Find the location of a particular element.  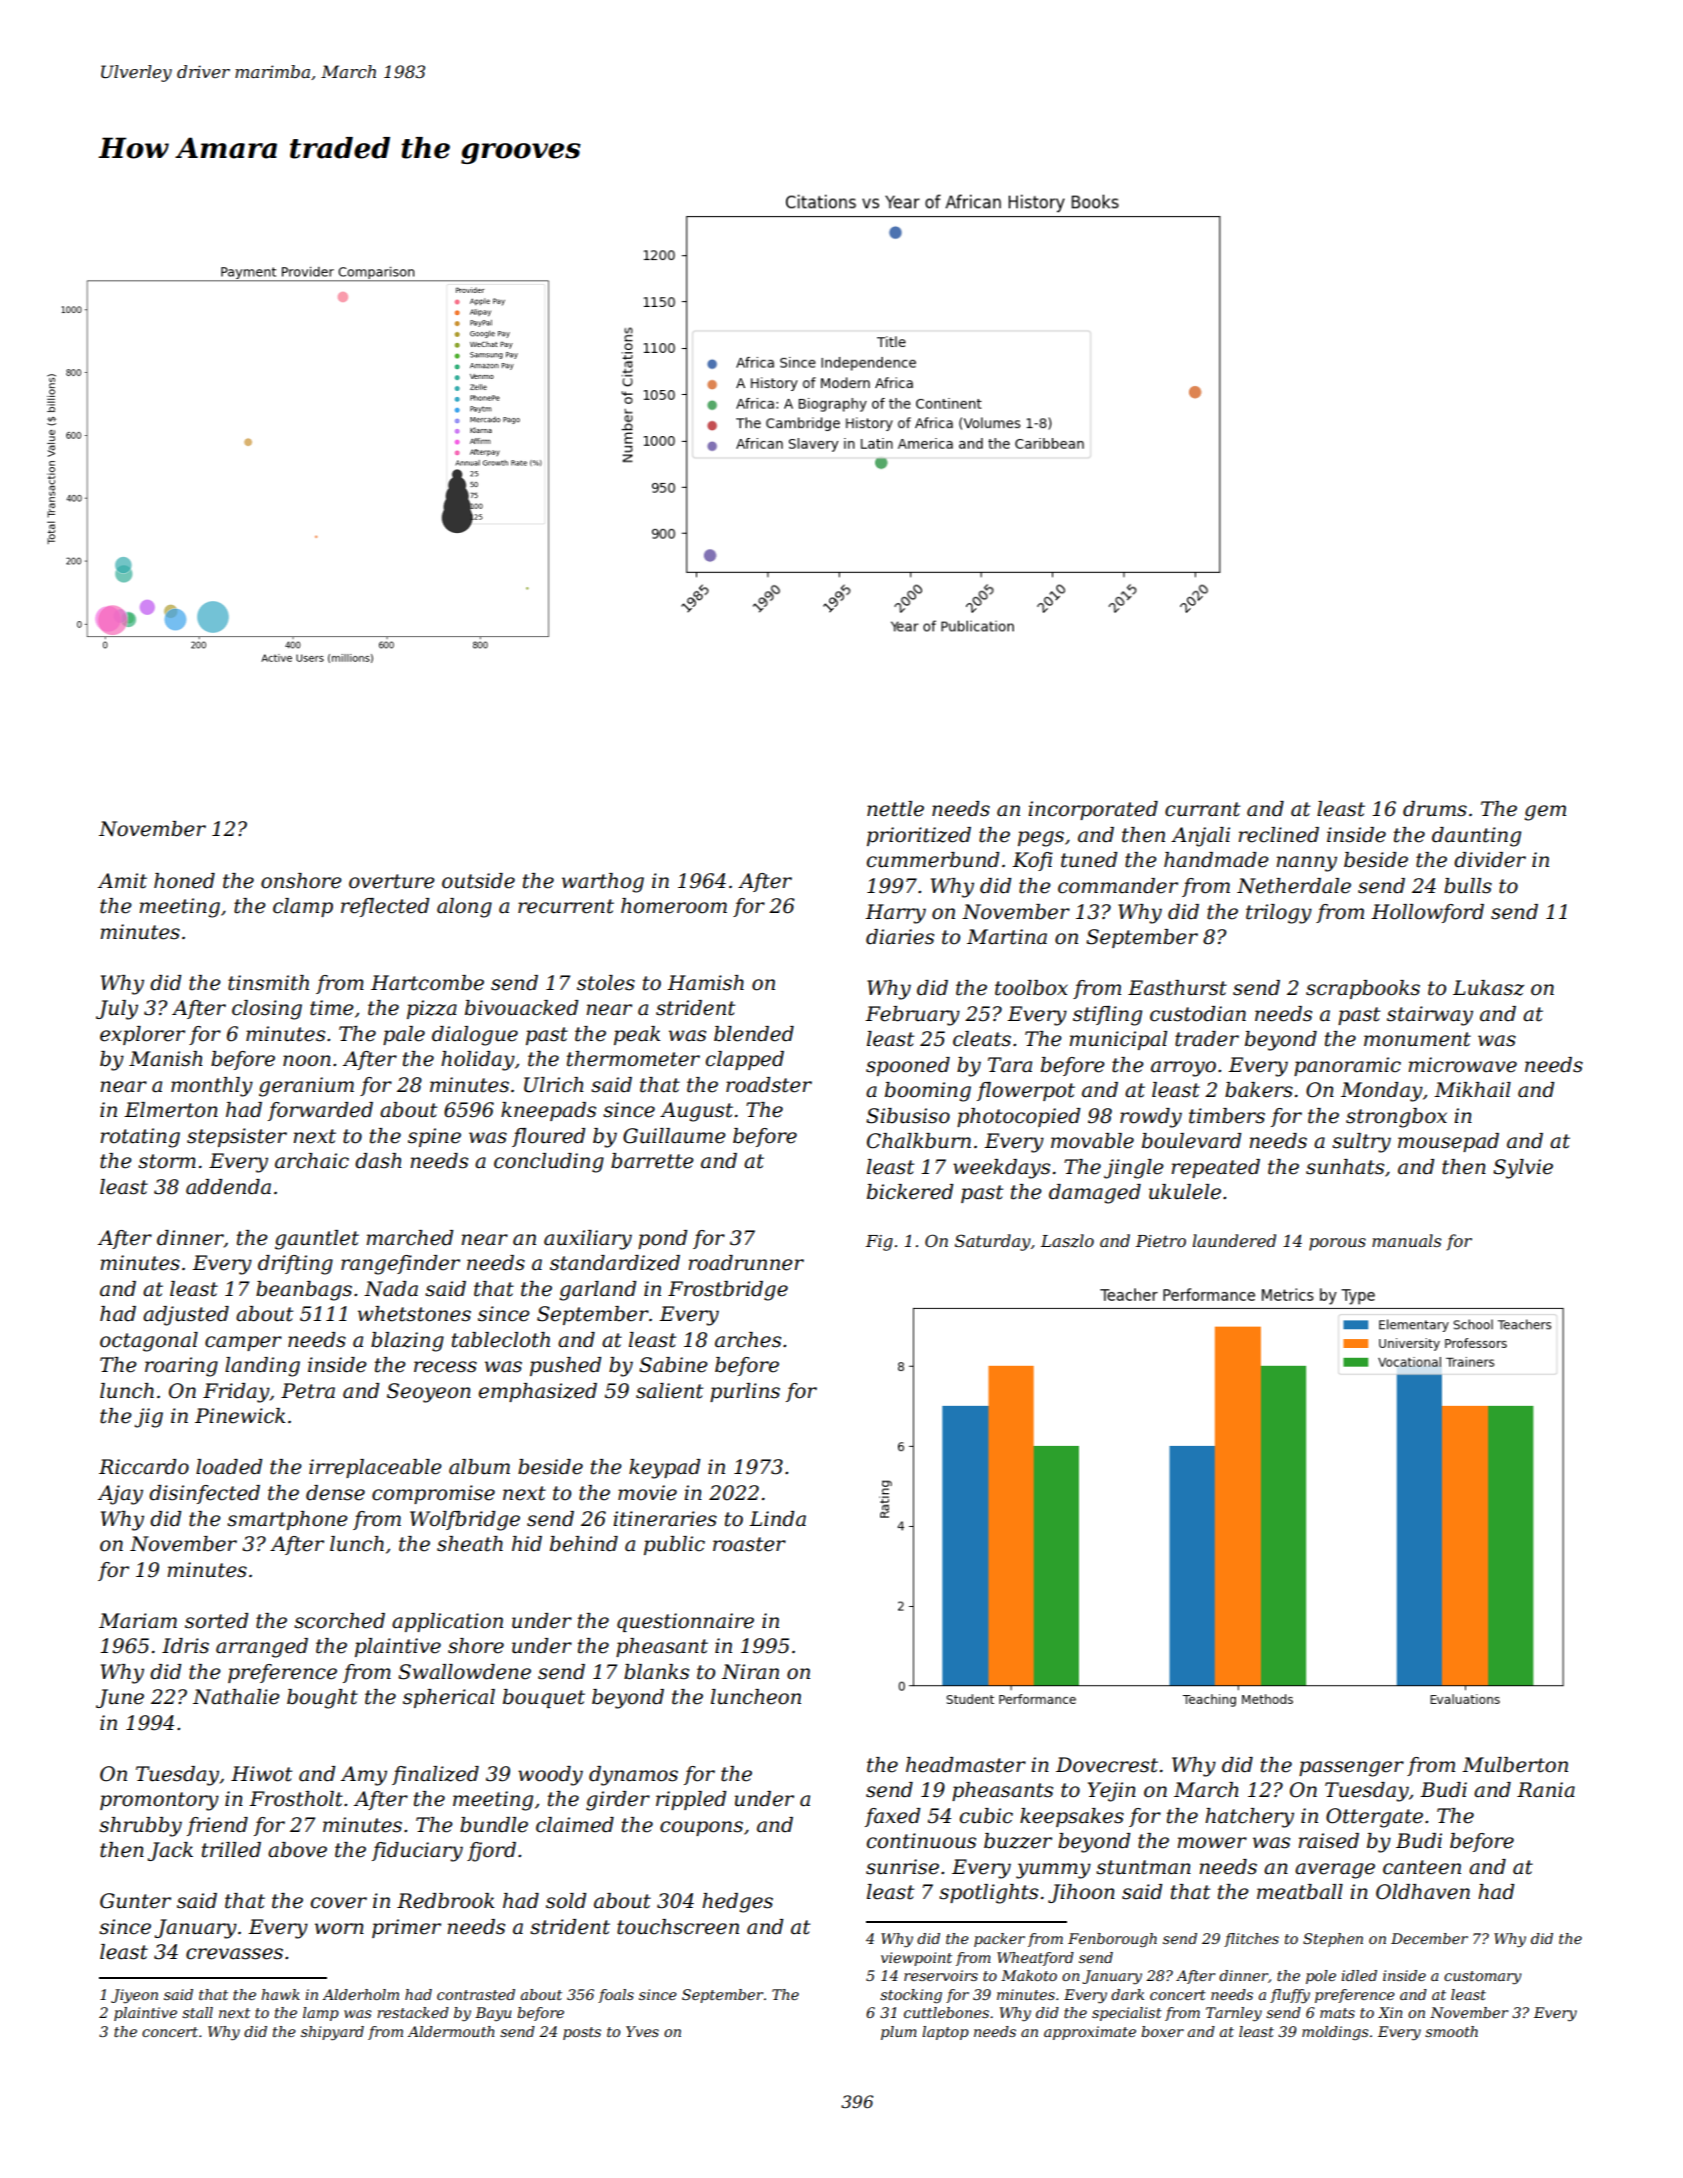

Niran is located at coordinates (750, 1672).
